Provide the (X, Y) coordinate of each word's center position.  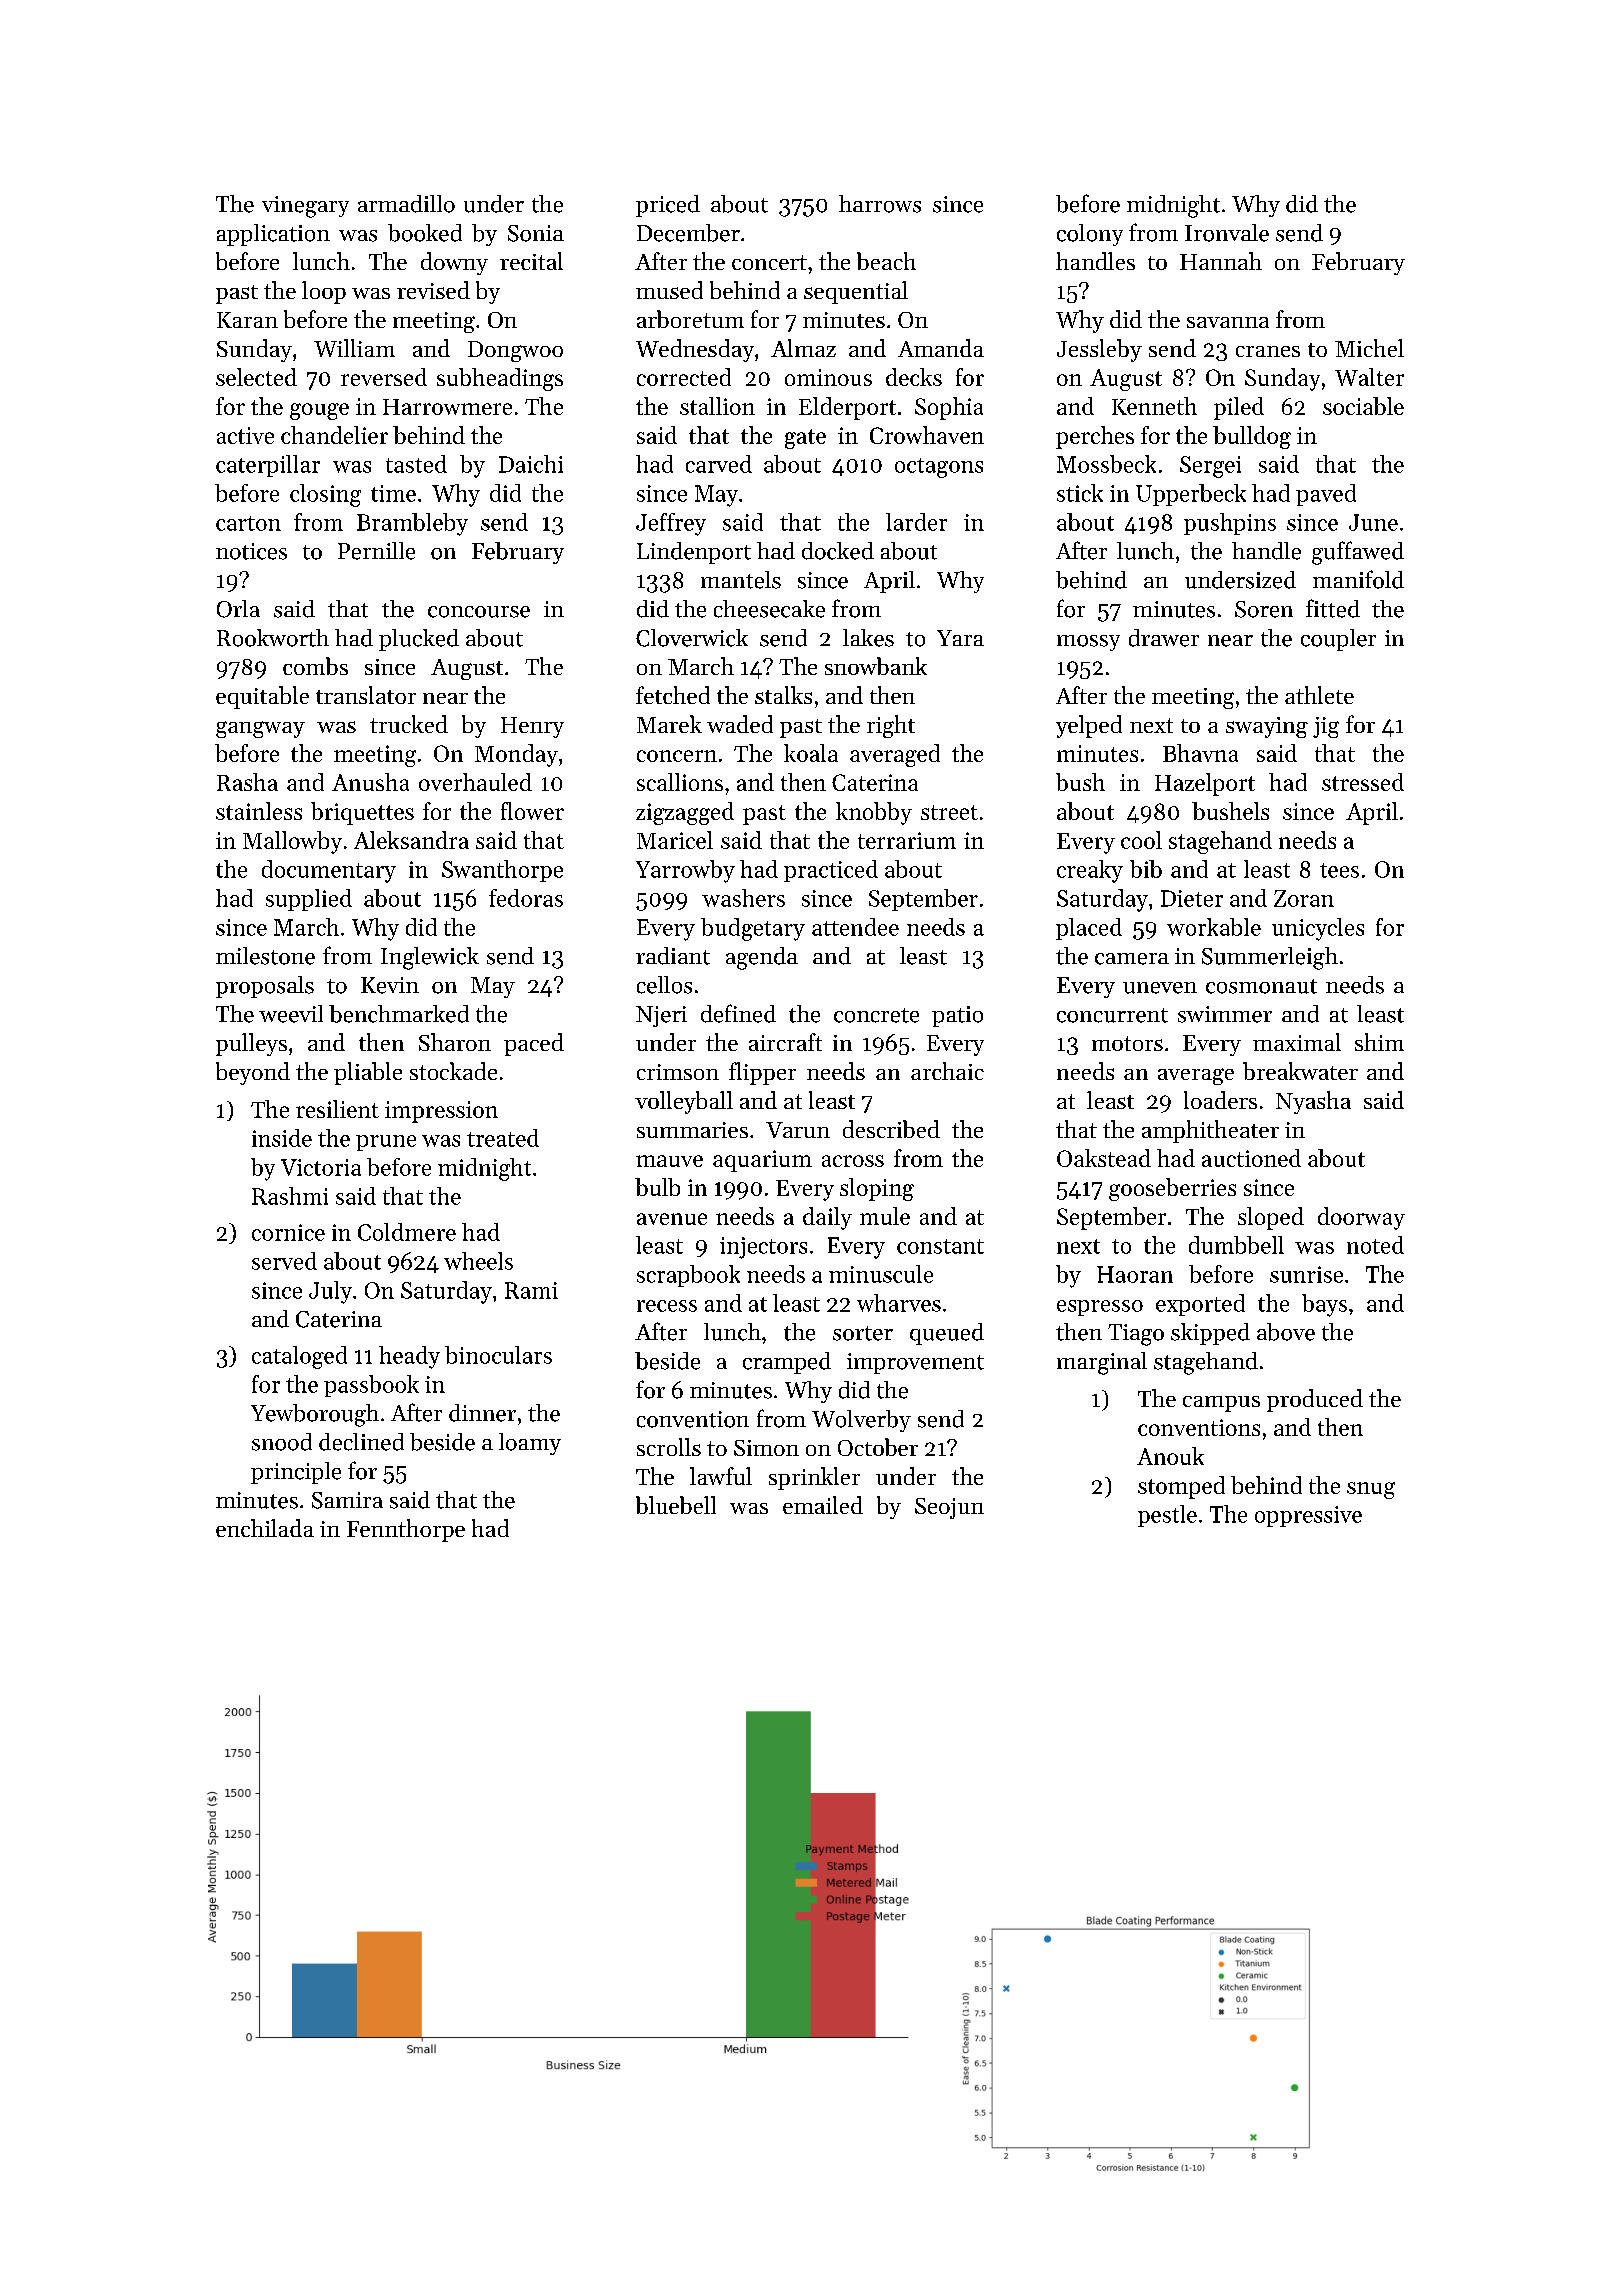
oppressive (1308, 1516)
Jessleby (1099, 350)
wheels (478, 1261)
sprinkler (814, 1478)
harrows (880, 204)
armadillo (406, 204)
